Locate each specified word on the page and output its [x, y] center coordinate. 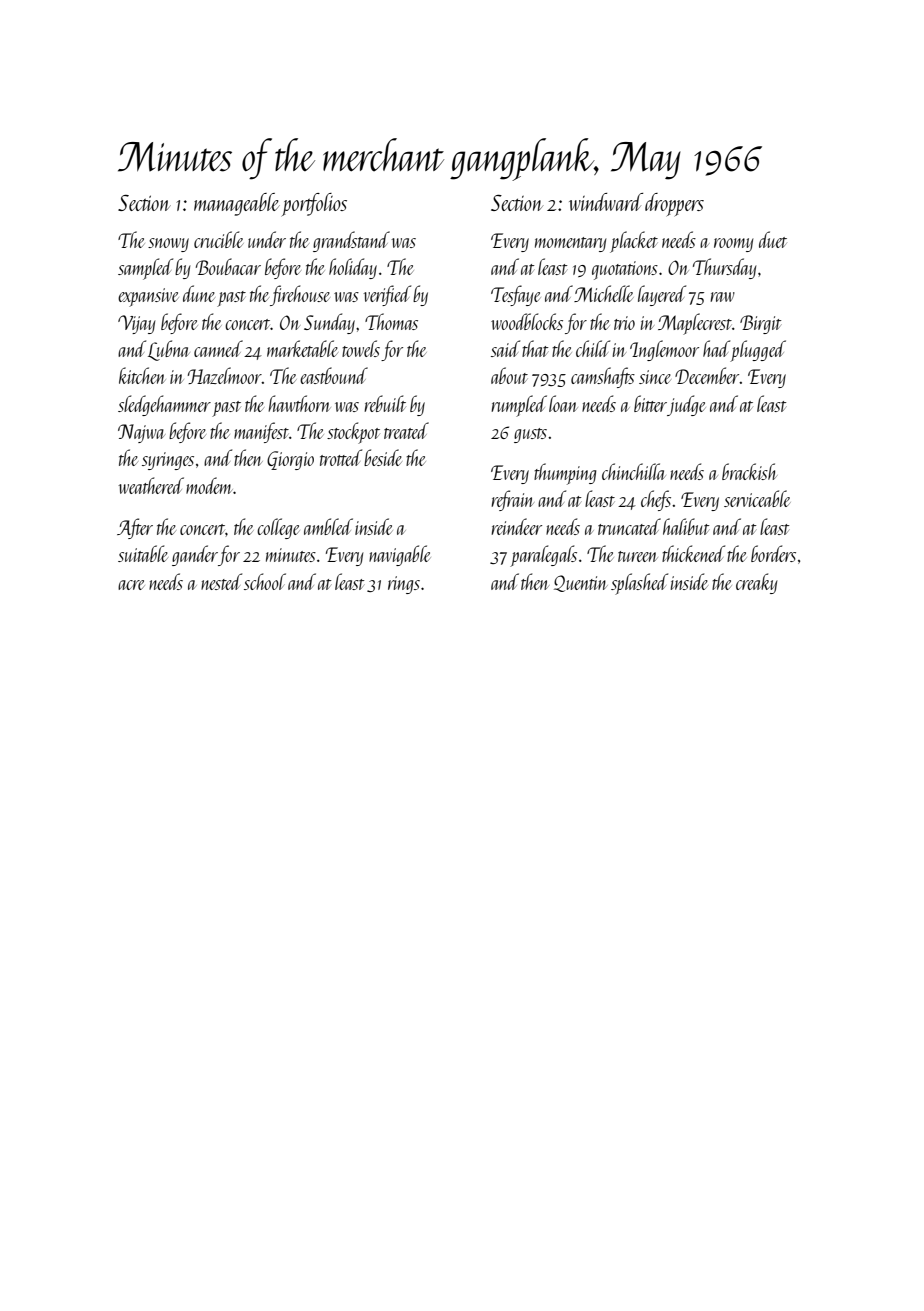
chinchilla [633, 471]
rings [404, 585]
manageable [237, 204]
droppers [674, 204]
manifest [261, 432]
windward [606, 202]
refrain [512, 500]
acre [131, 585]
